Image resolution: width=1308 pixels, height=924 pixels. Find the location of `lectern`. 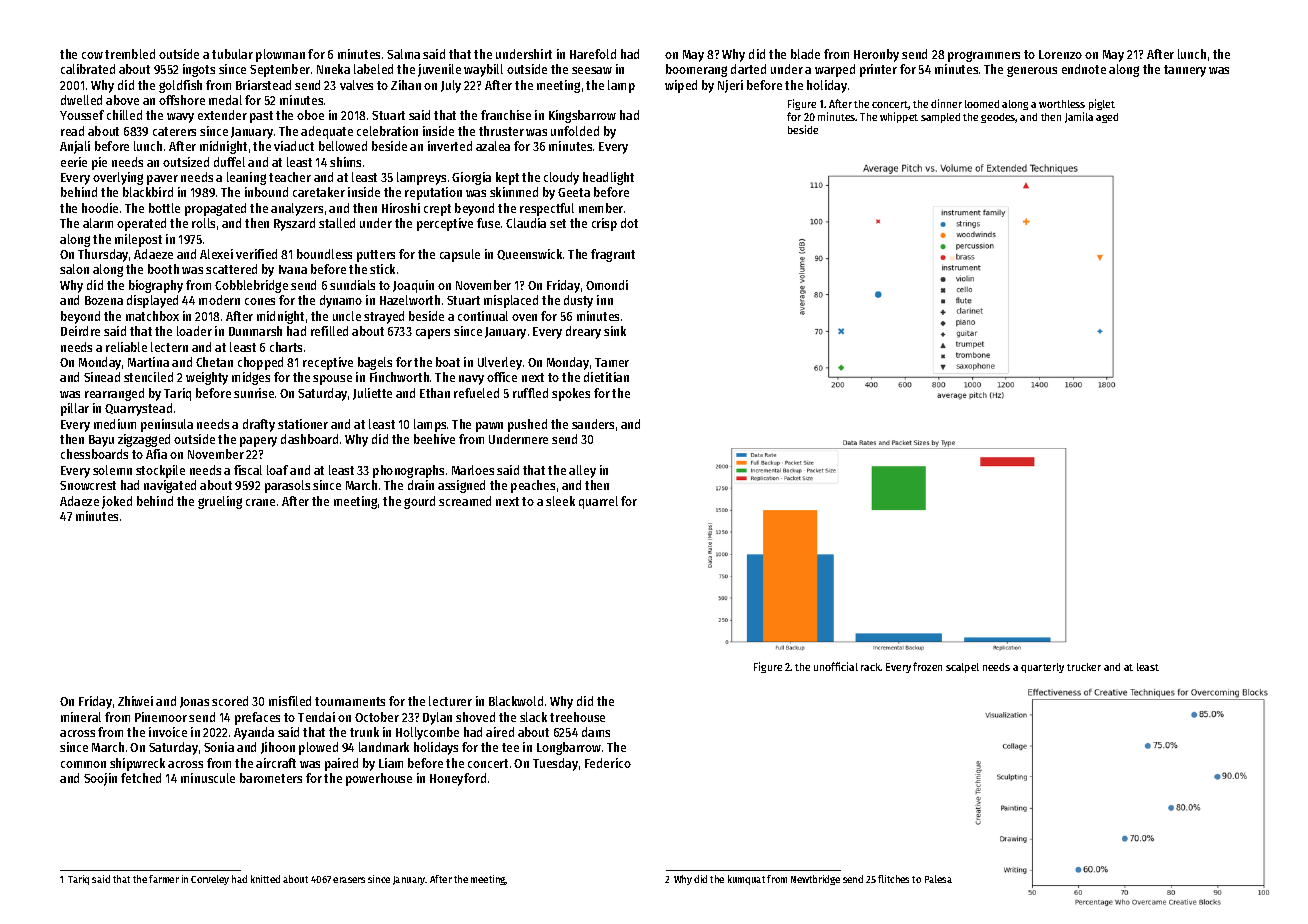

lectern is located at coordinates (169, 347).
